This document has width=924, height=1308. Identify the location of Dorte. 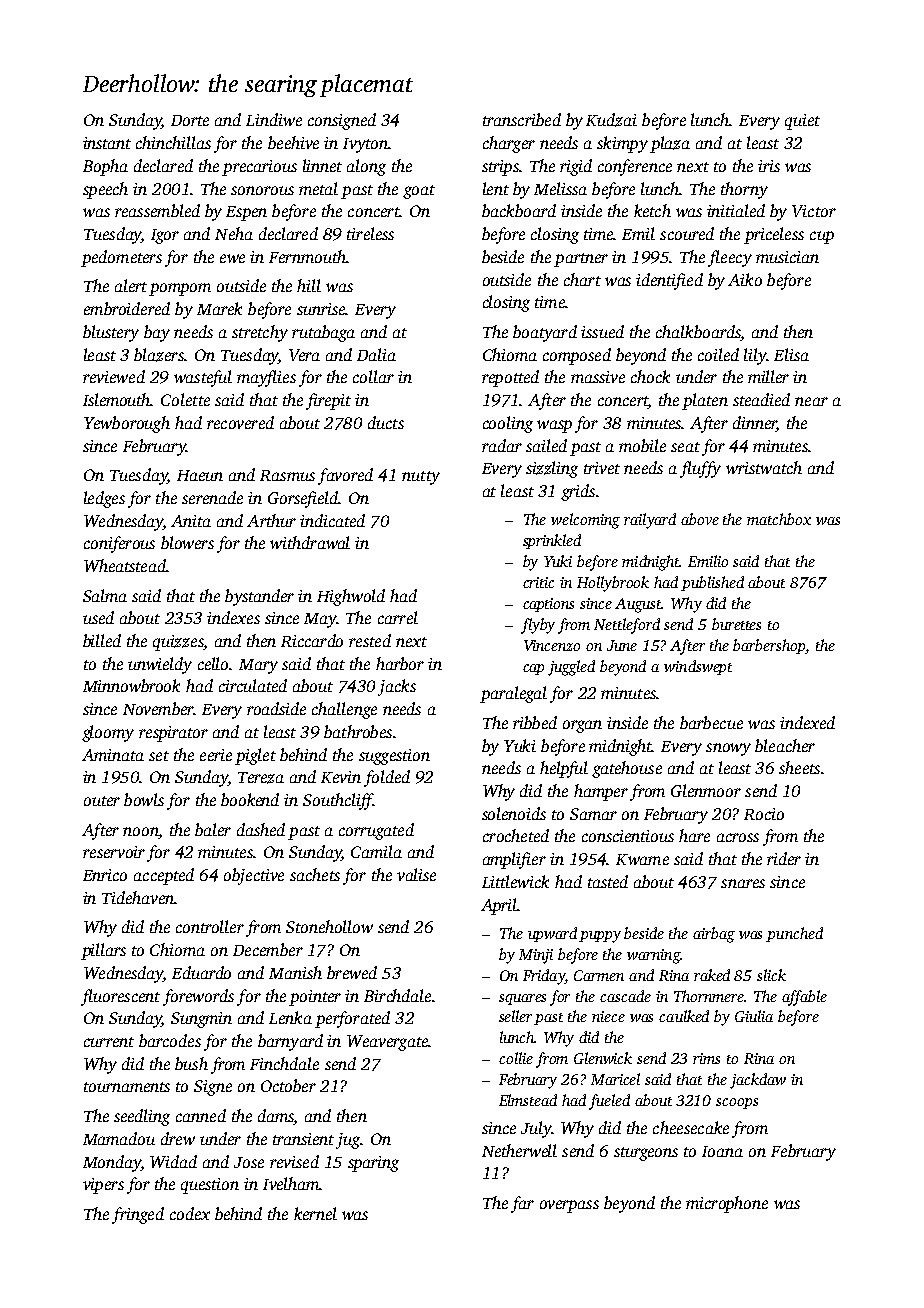
(190, 120).
